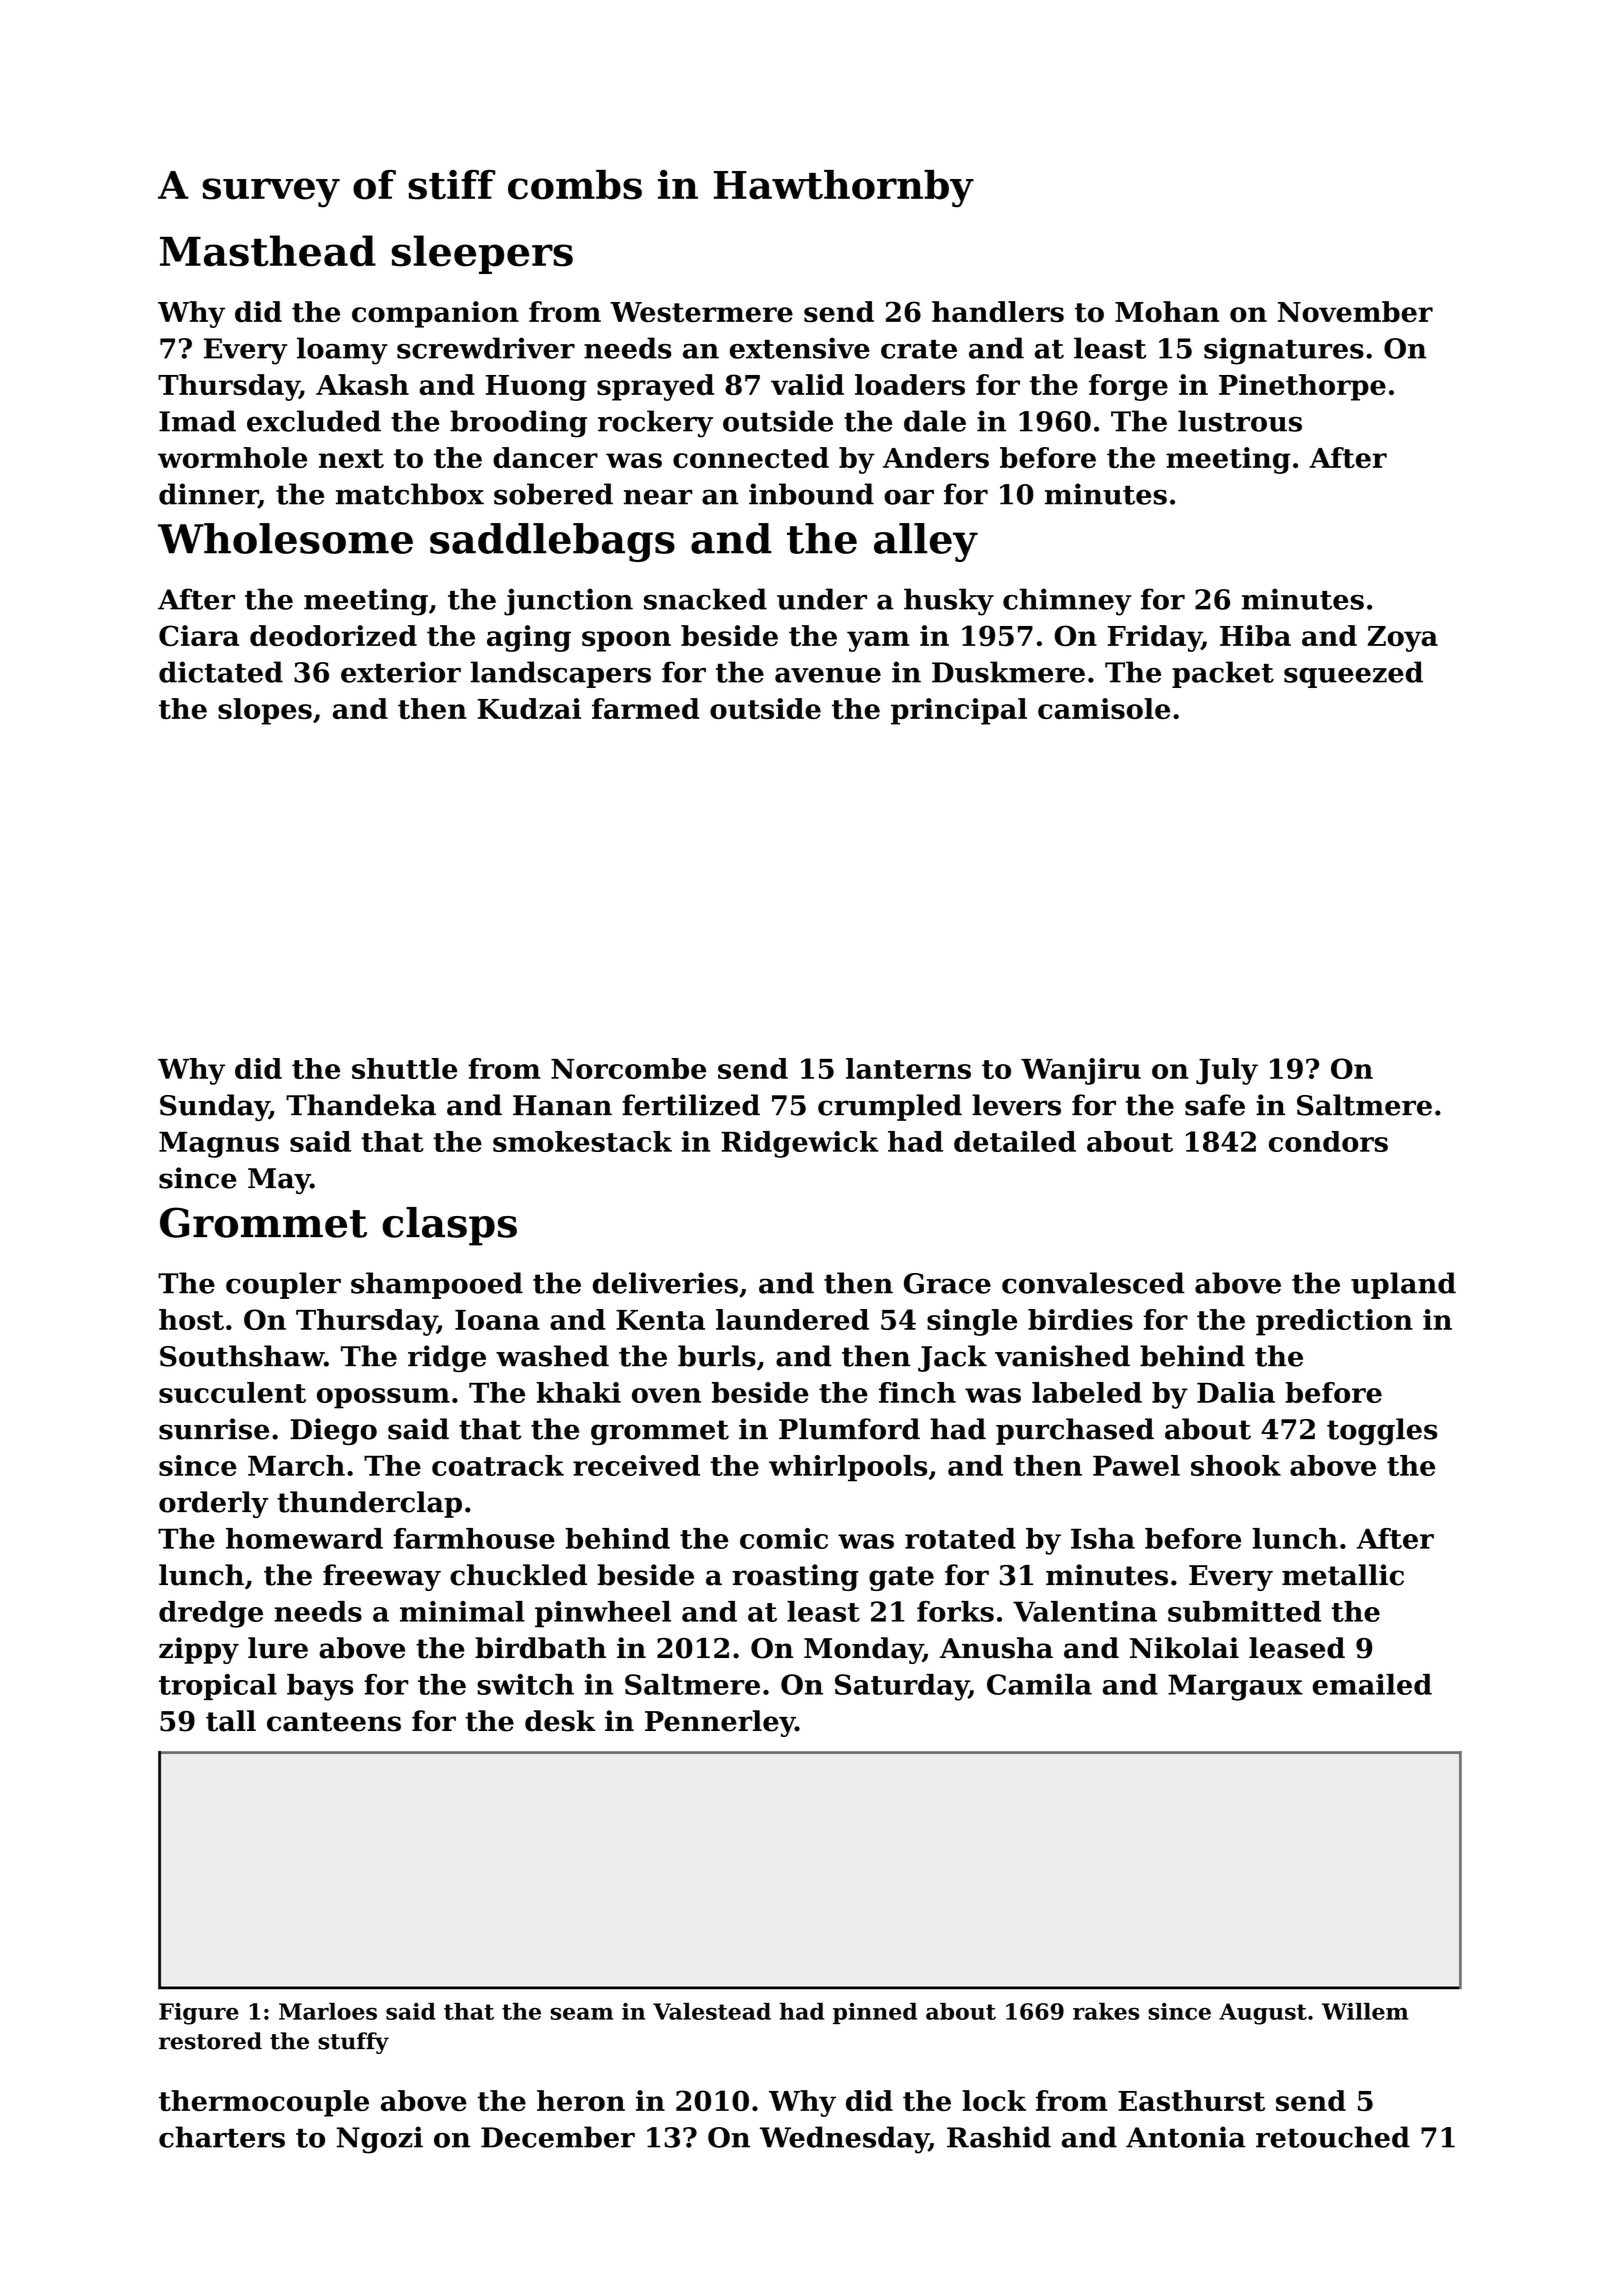 This screenshot has width=1620, height=2292. What do you see at coordinates (1227, 1071) in the screenshot?
I see `July` at bounding box center [1227, 1071].
